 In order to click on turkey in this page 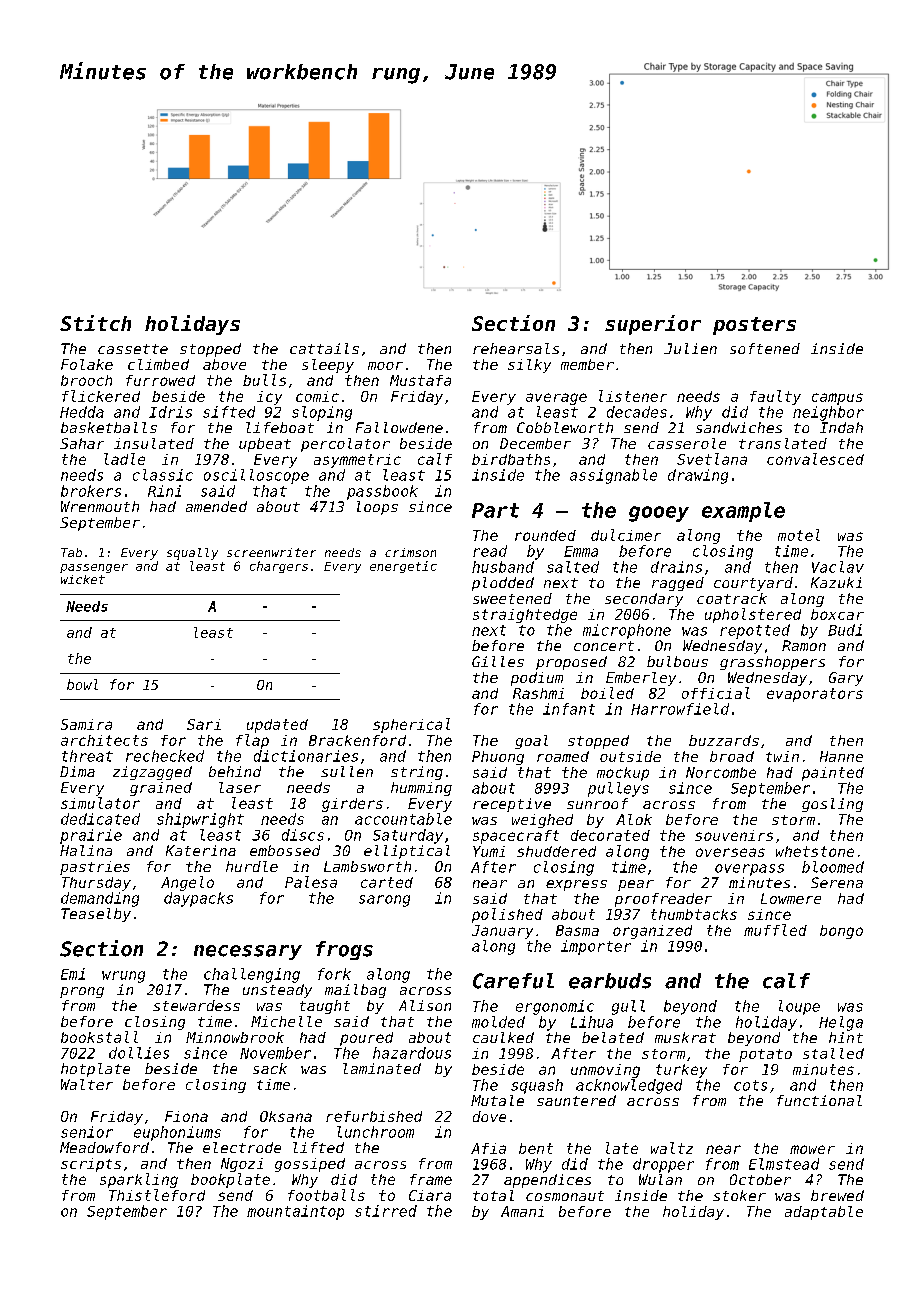, I will do `click(681, 1071)`.
